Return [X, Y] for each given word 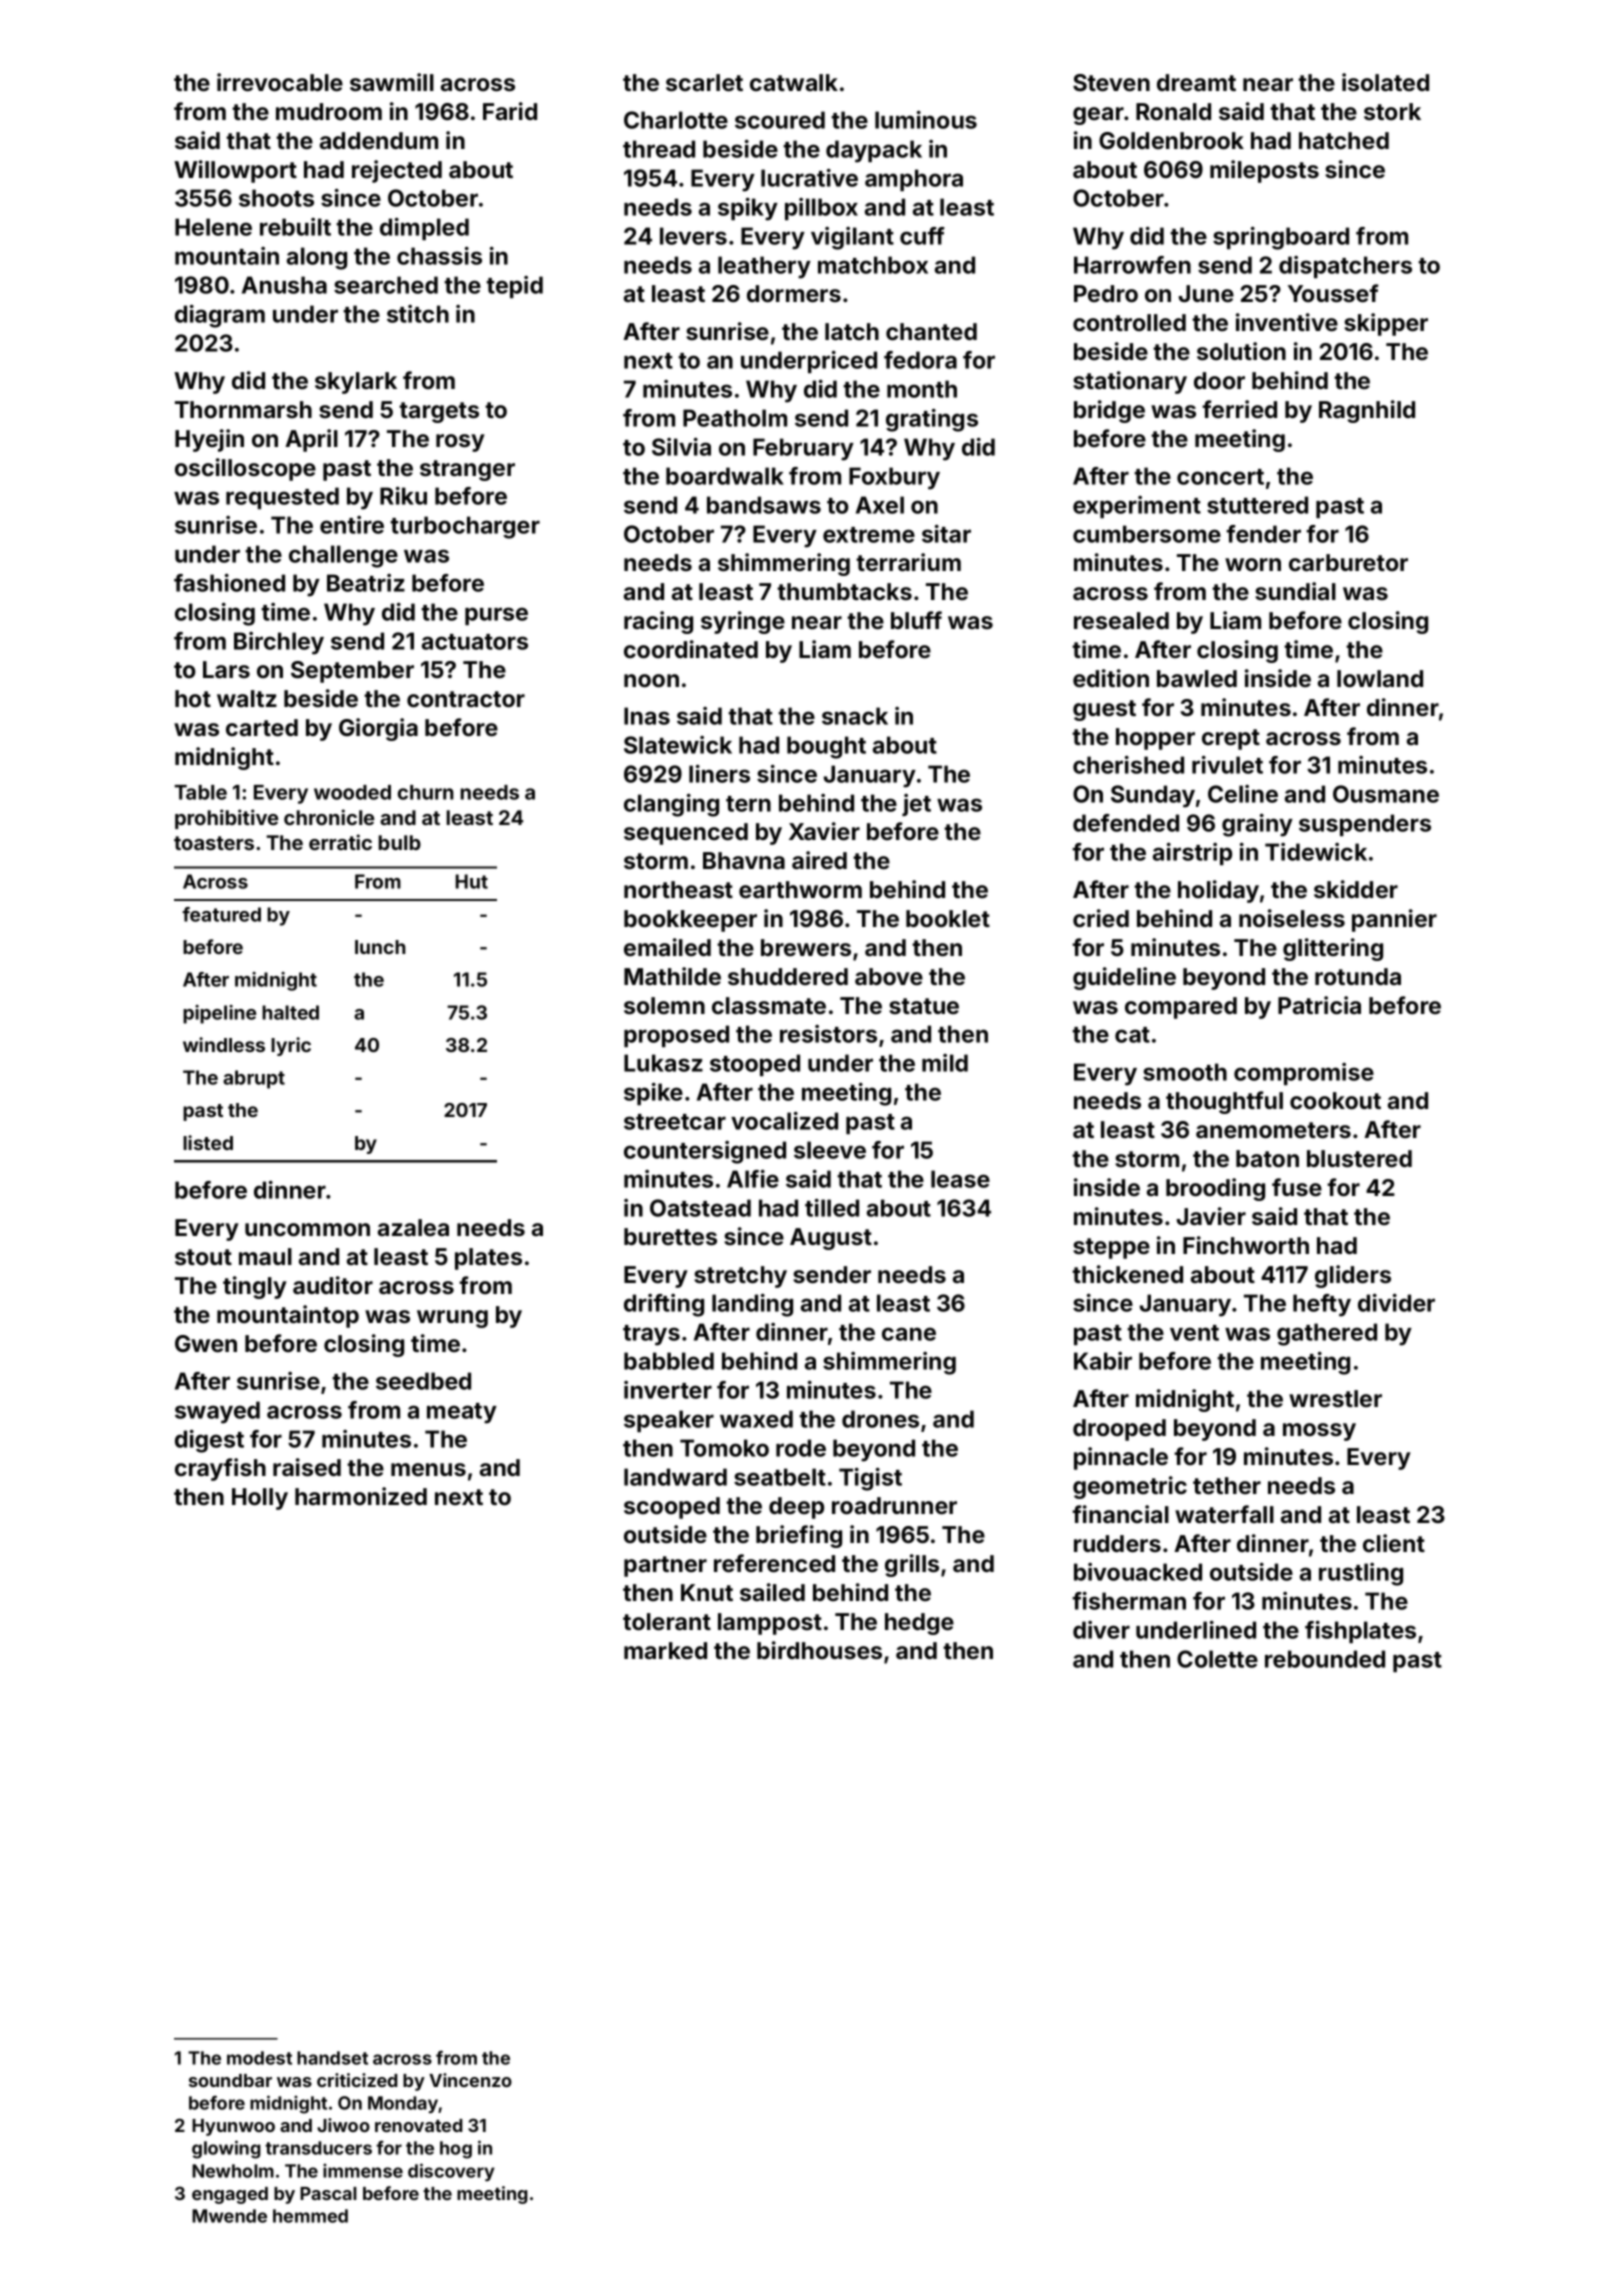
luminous [926, 120]
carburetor [1348, 562]
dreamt [1196, 82]
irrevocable [280, 82]
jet [916, 805]
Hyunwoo [233, 2127]
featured [221, 914]
